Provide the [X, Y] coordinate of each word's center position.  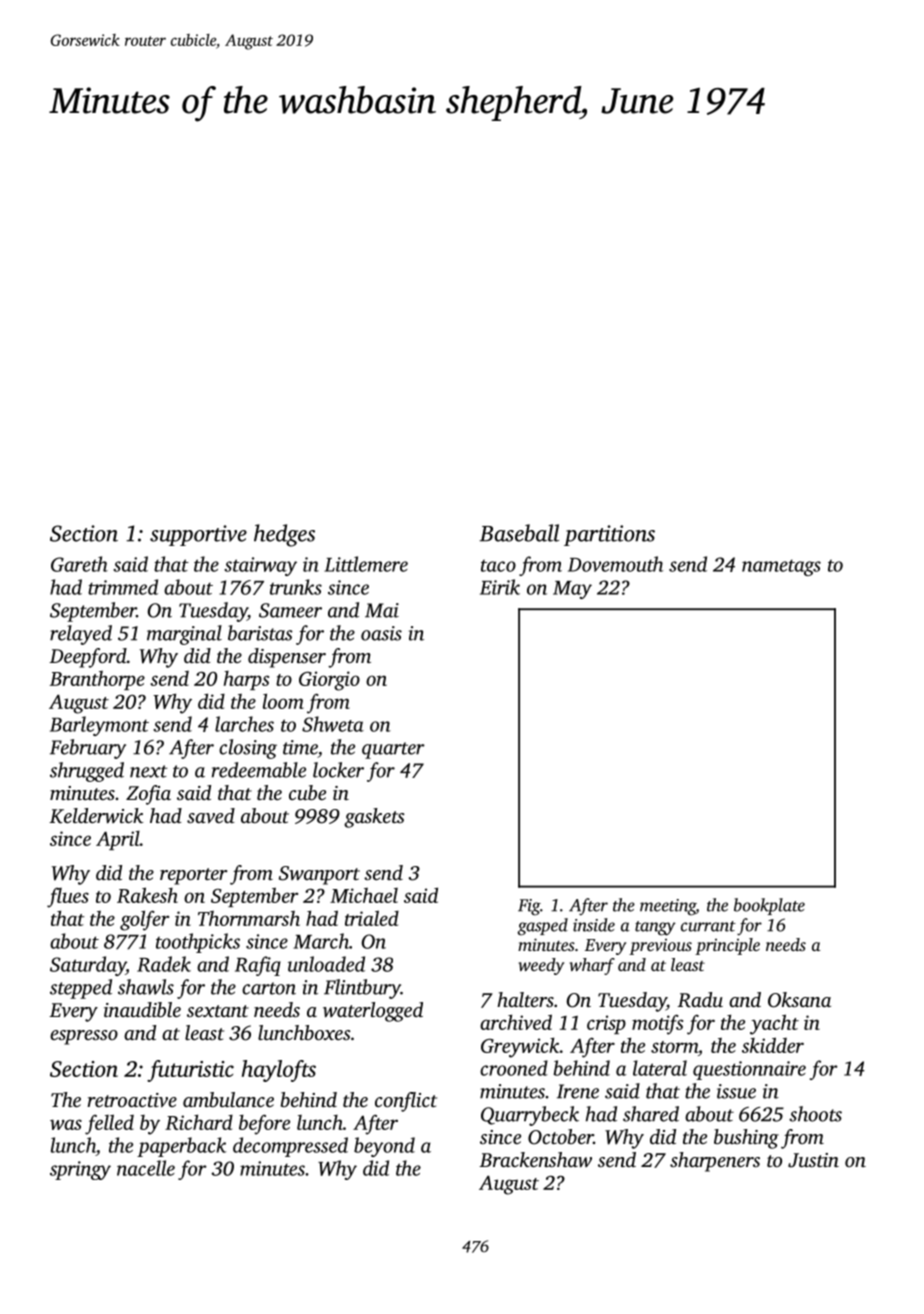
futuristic [190, 1071]
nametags [781, 567]
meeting [668, 907]
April [118, 840]
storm [674, 1047]
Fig [529, 907]
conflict [406, 1102]
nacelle [146, 1168]
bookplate [769, 906]
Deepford [88, 658]
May [572, 590]
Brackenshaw [535, 1160]
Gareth [79, 564]
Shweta [333, 724]
